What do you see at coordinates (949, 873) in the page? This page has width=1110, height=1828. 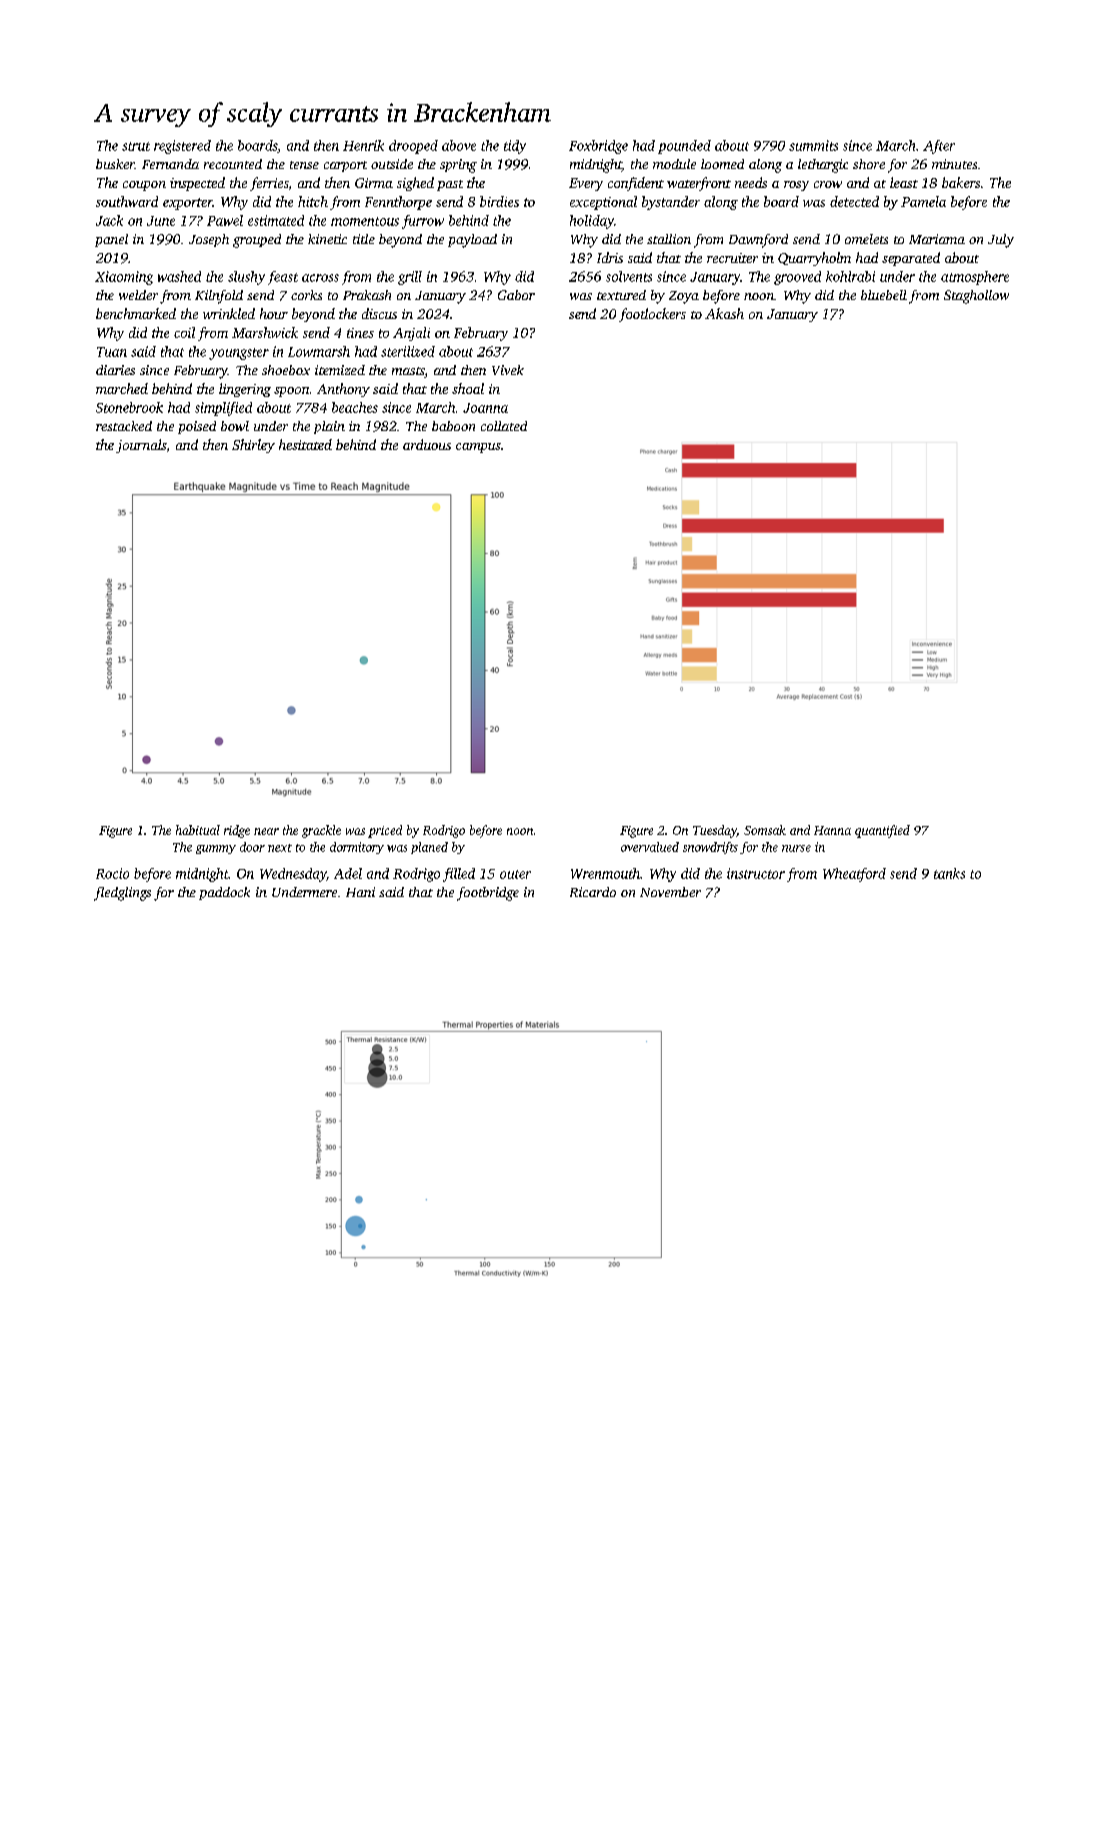 I see `tanks` at bounding box center [949, 873].
